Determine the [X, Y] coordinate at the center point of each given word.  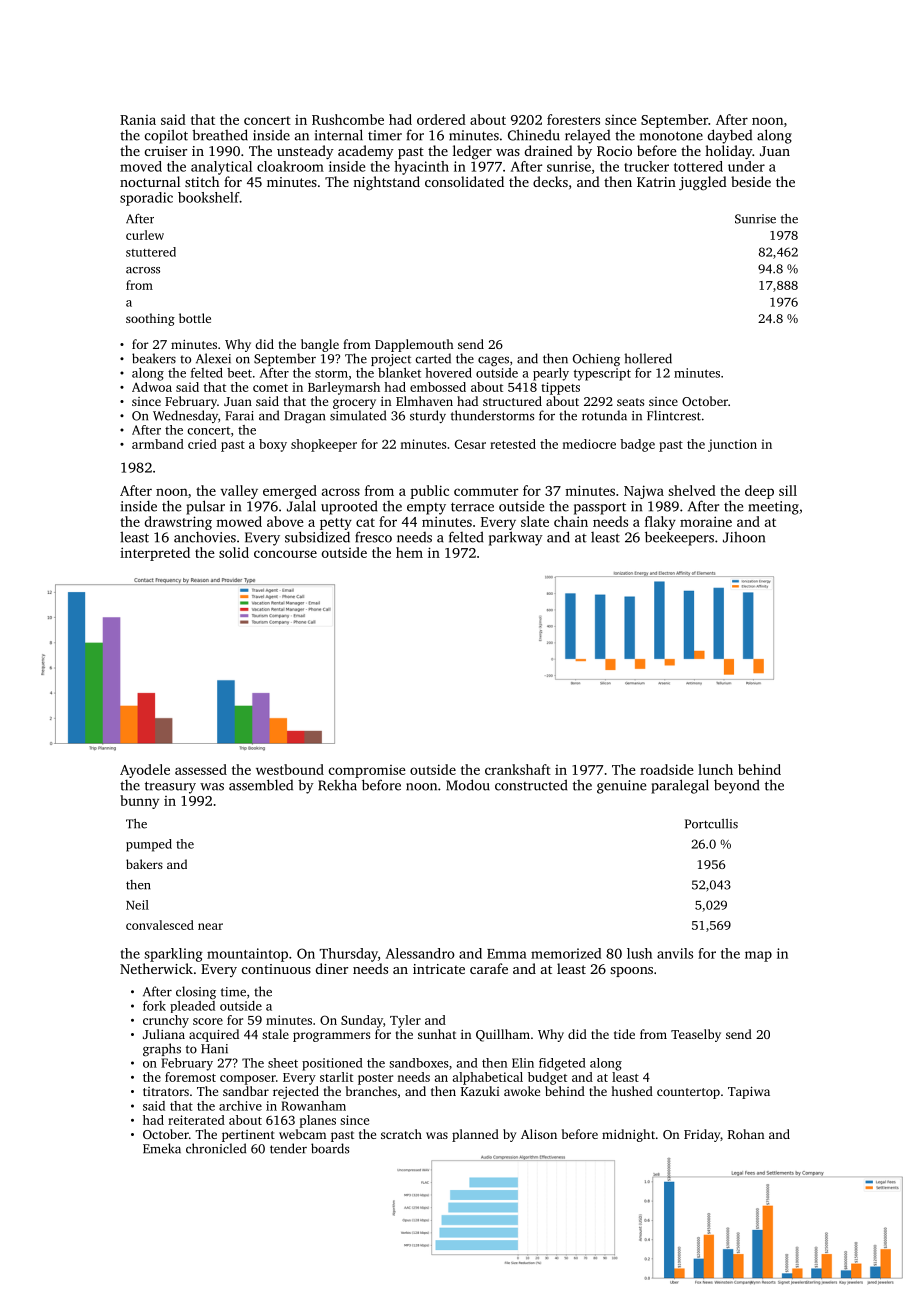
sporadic [146, 199]
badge [637, 445]
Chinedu [534, 135]
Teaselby [696, 1035]
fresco [373, 537]
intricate [439, 969]
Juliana [164, 1034]
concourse [285, 554]
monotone [671, 136]
